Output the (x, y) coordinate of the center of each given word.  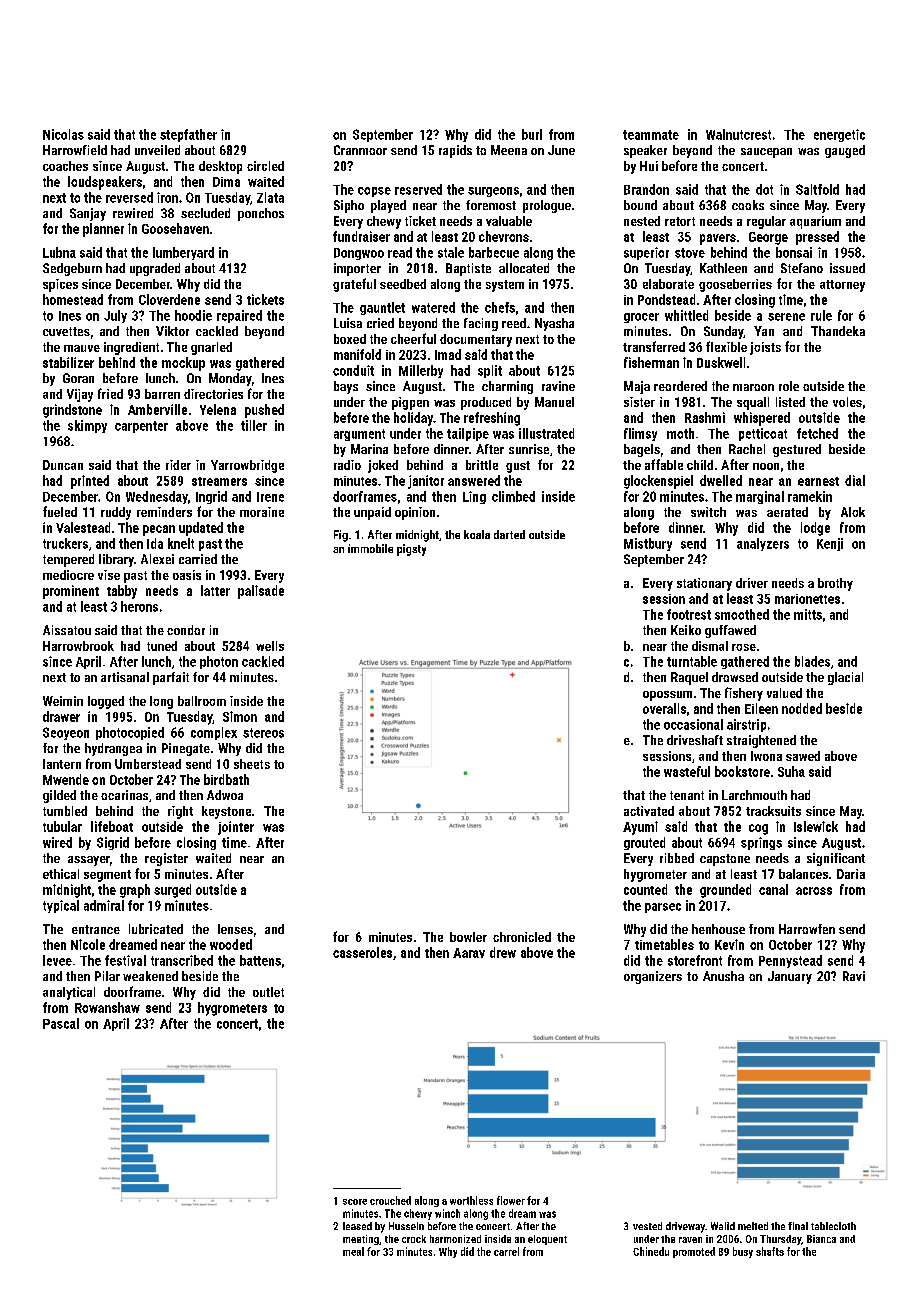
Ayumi (640, 828)
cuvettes (66, 331)
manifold (357, 354)
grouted (644, 843)
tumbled (65, 811)
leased (357, 1226)
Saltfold (817, 189)
